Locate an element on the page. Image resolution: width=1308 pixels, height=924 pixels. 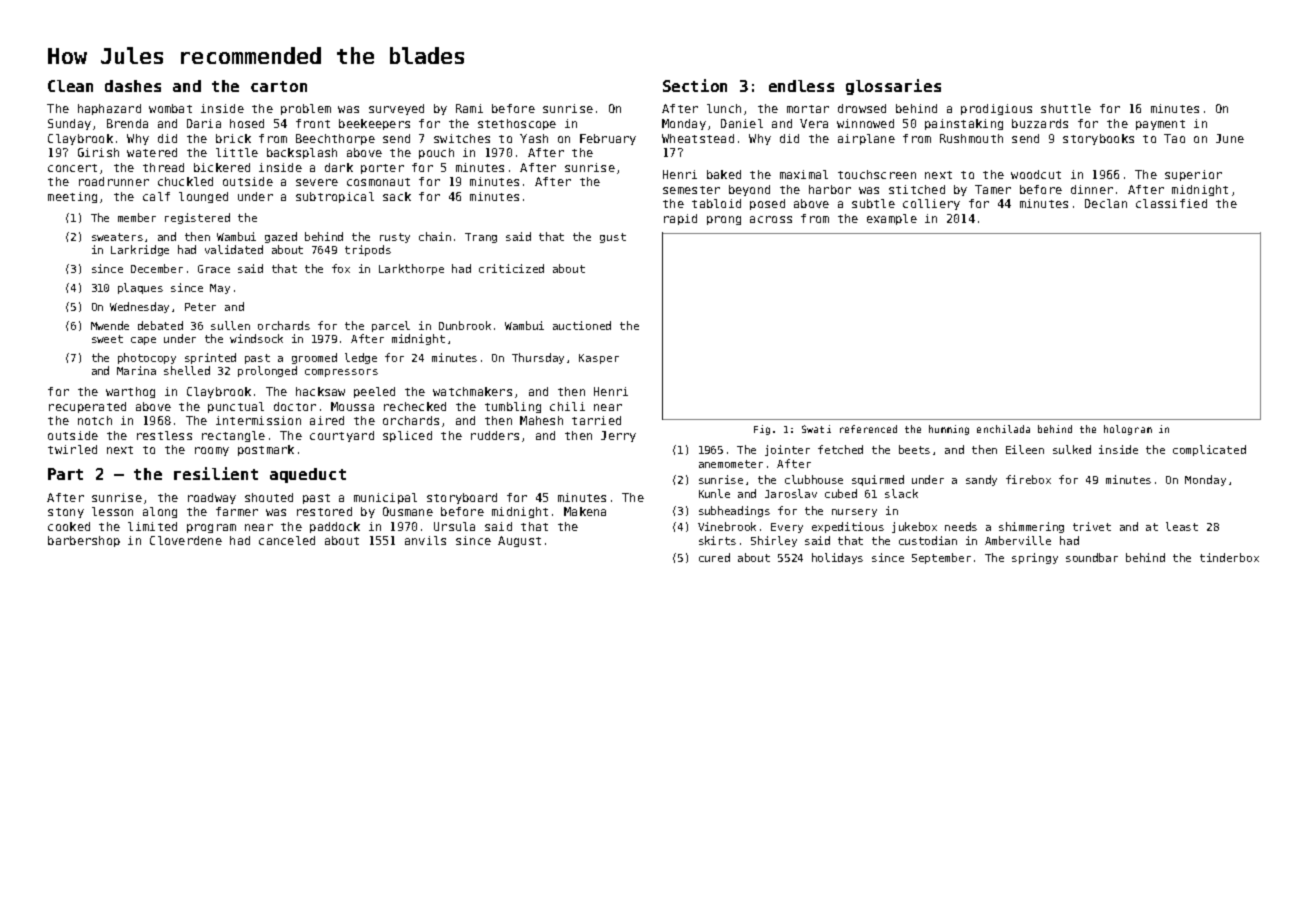
hologram is located at coordinates (1128, 430).
